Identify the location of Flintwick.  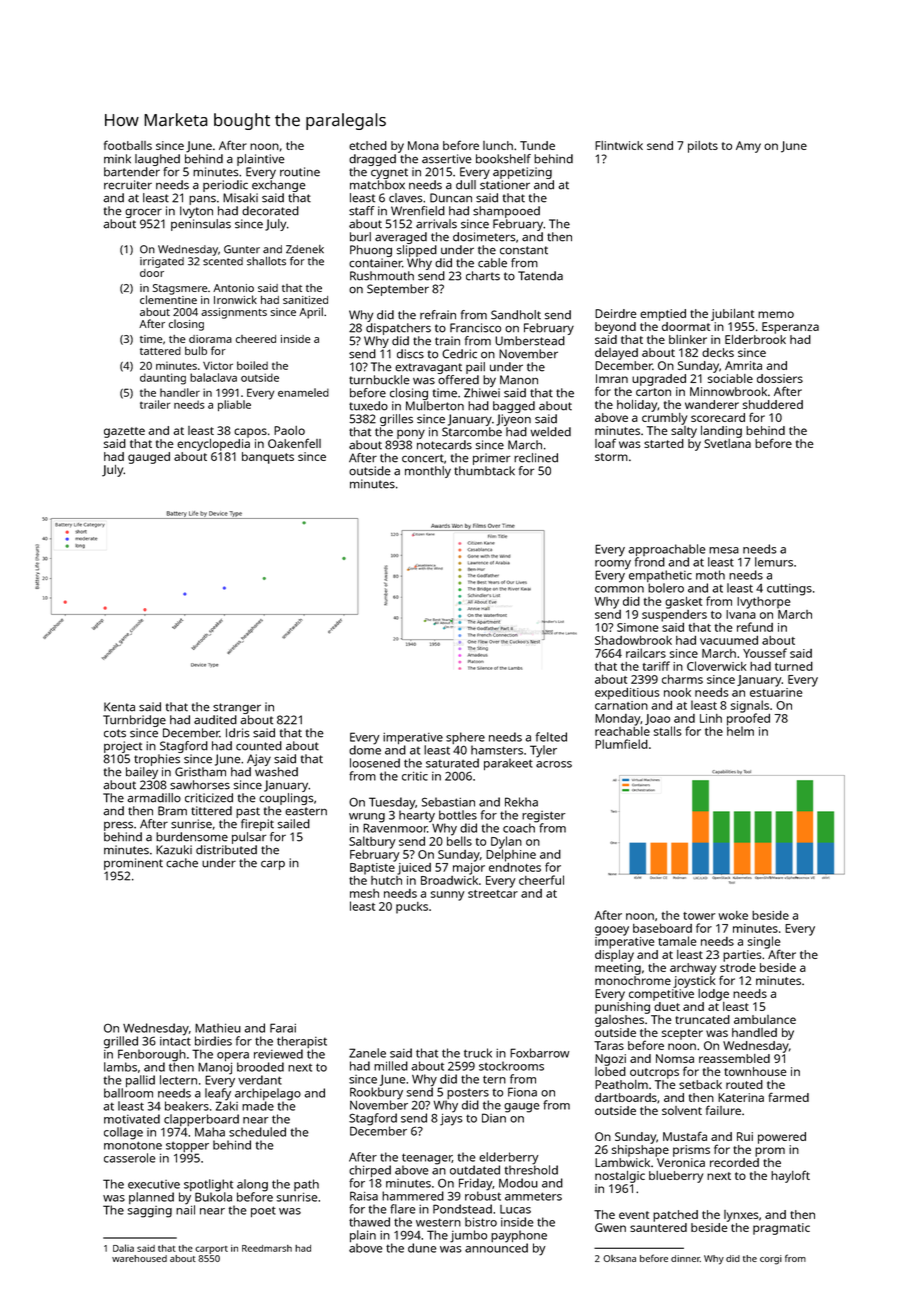
(619, 145).
